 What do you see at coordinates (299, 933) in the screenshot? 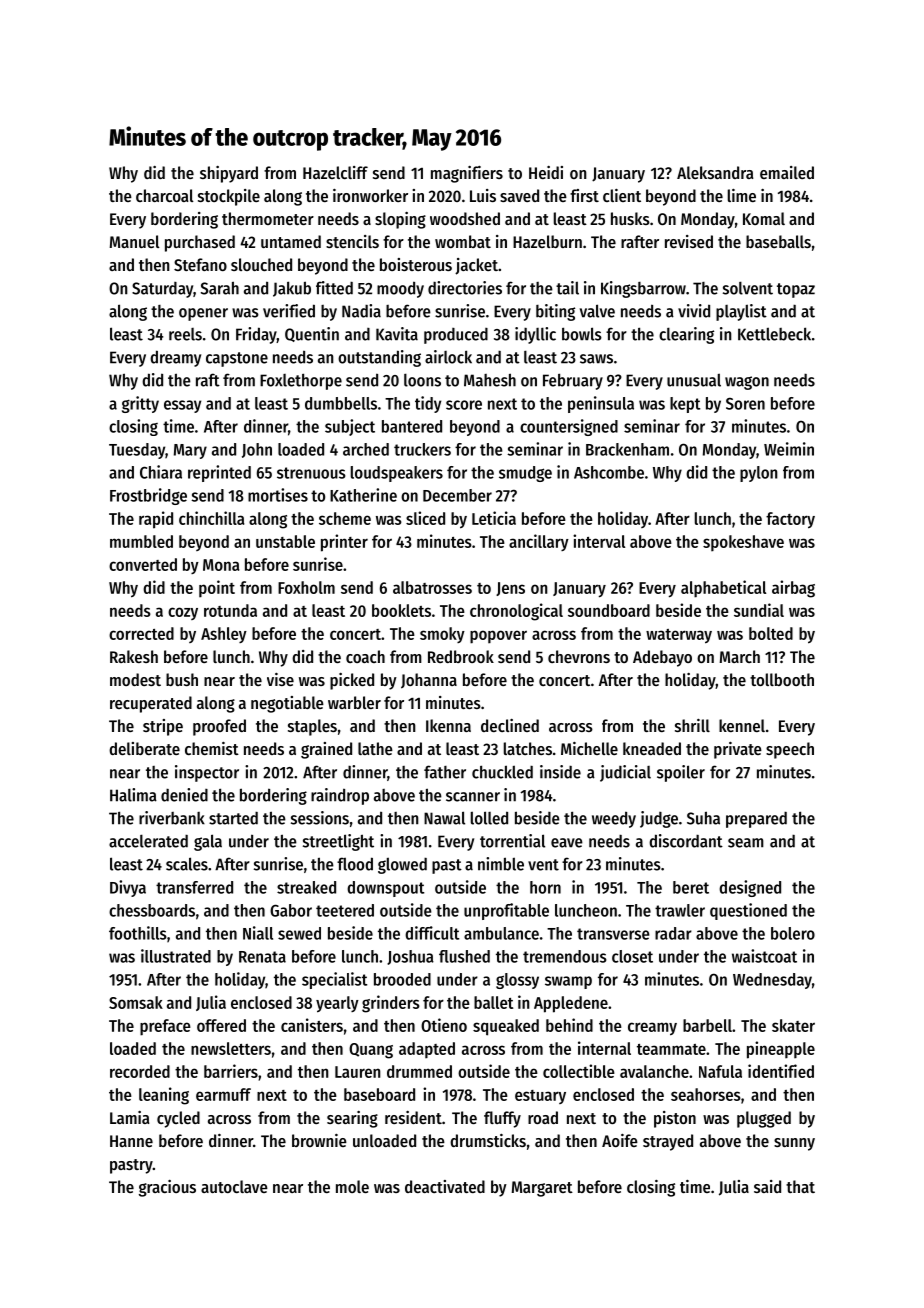
I see `sewed` at bounding box center [299, 933].
